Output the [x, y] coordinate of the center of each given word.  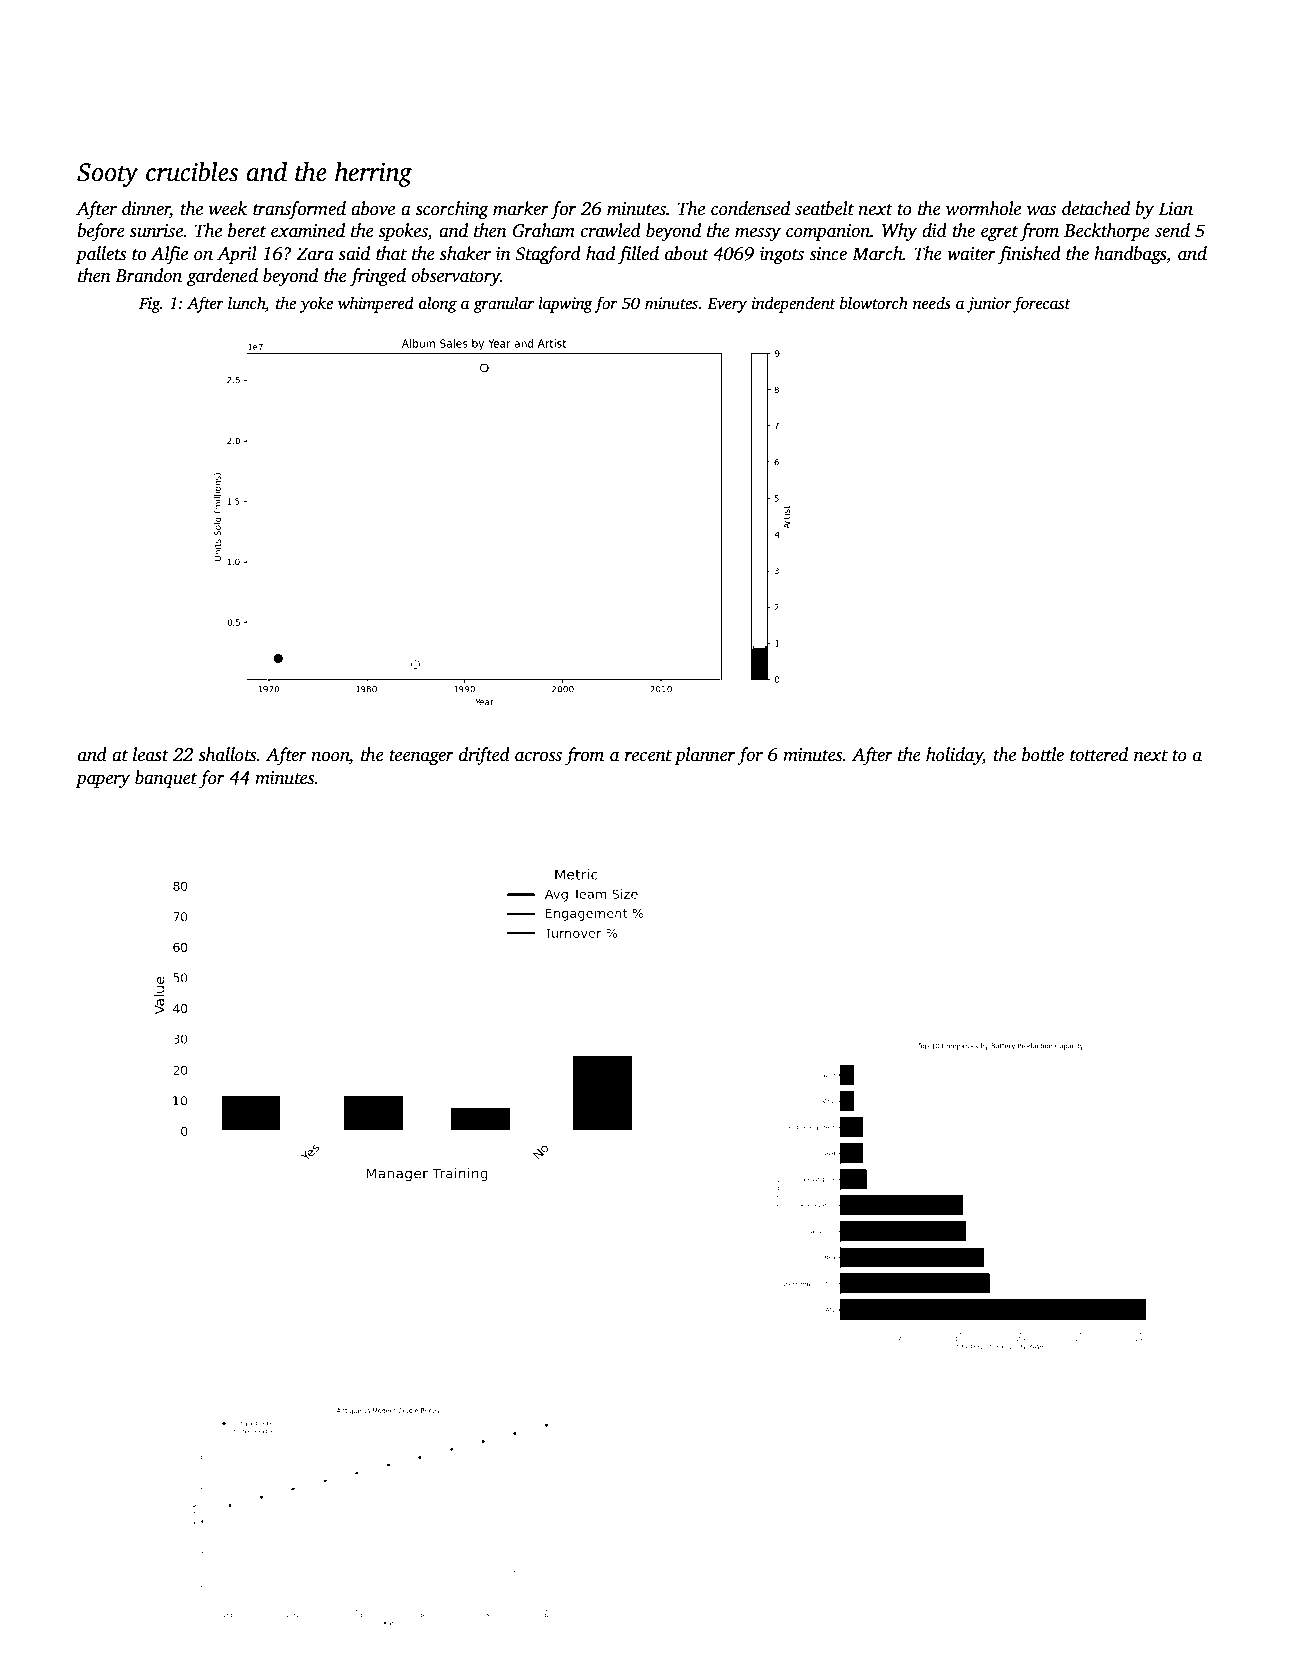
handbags [1130, 255]
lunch [246, 303]
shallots [227, 754]
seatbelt [824, 208]
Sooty [107, 175]
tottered [1099, 754]
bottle [1043, 754]
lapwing [566, 304]
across [538, 757]
